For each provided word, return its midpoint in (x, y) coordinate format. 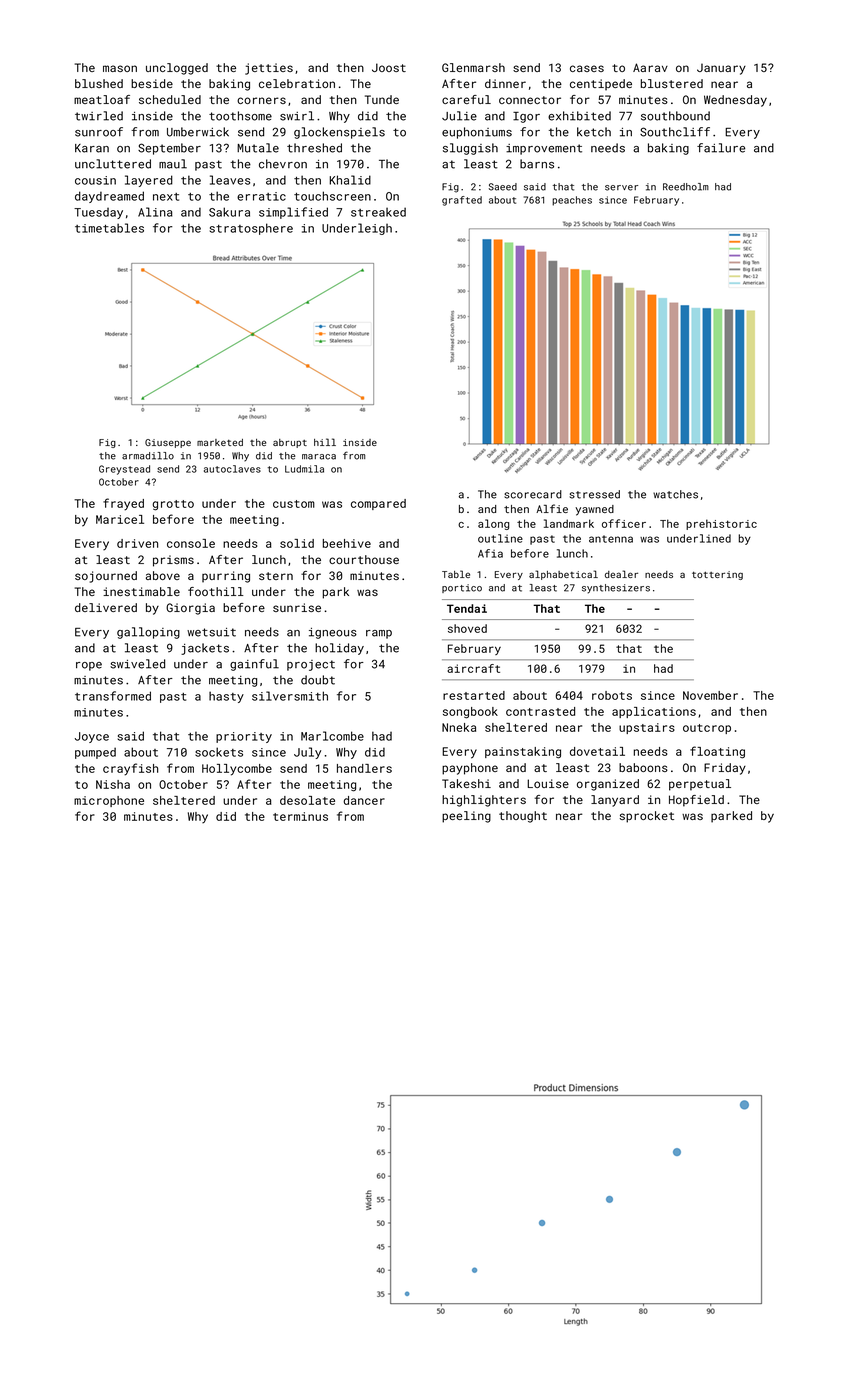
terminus (300, 816)
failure (721, 148)
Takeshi (466, 783)
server (621, 188)
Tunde (382, 99)
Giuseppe (168, 443)
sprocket (647, 817)
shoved (467, 628)
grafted (462, 201)
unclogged (177, 69)
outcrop (707, 729)
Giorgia (190, 609)
